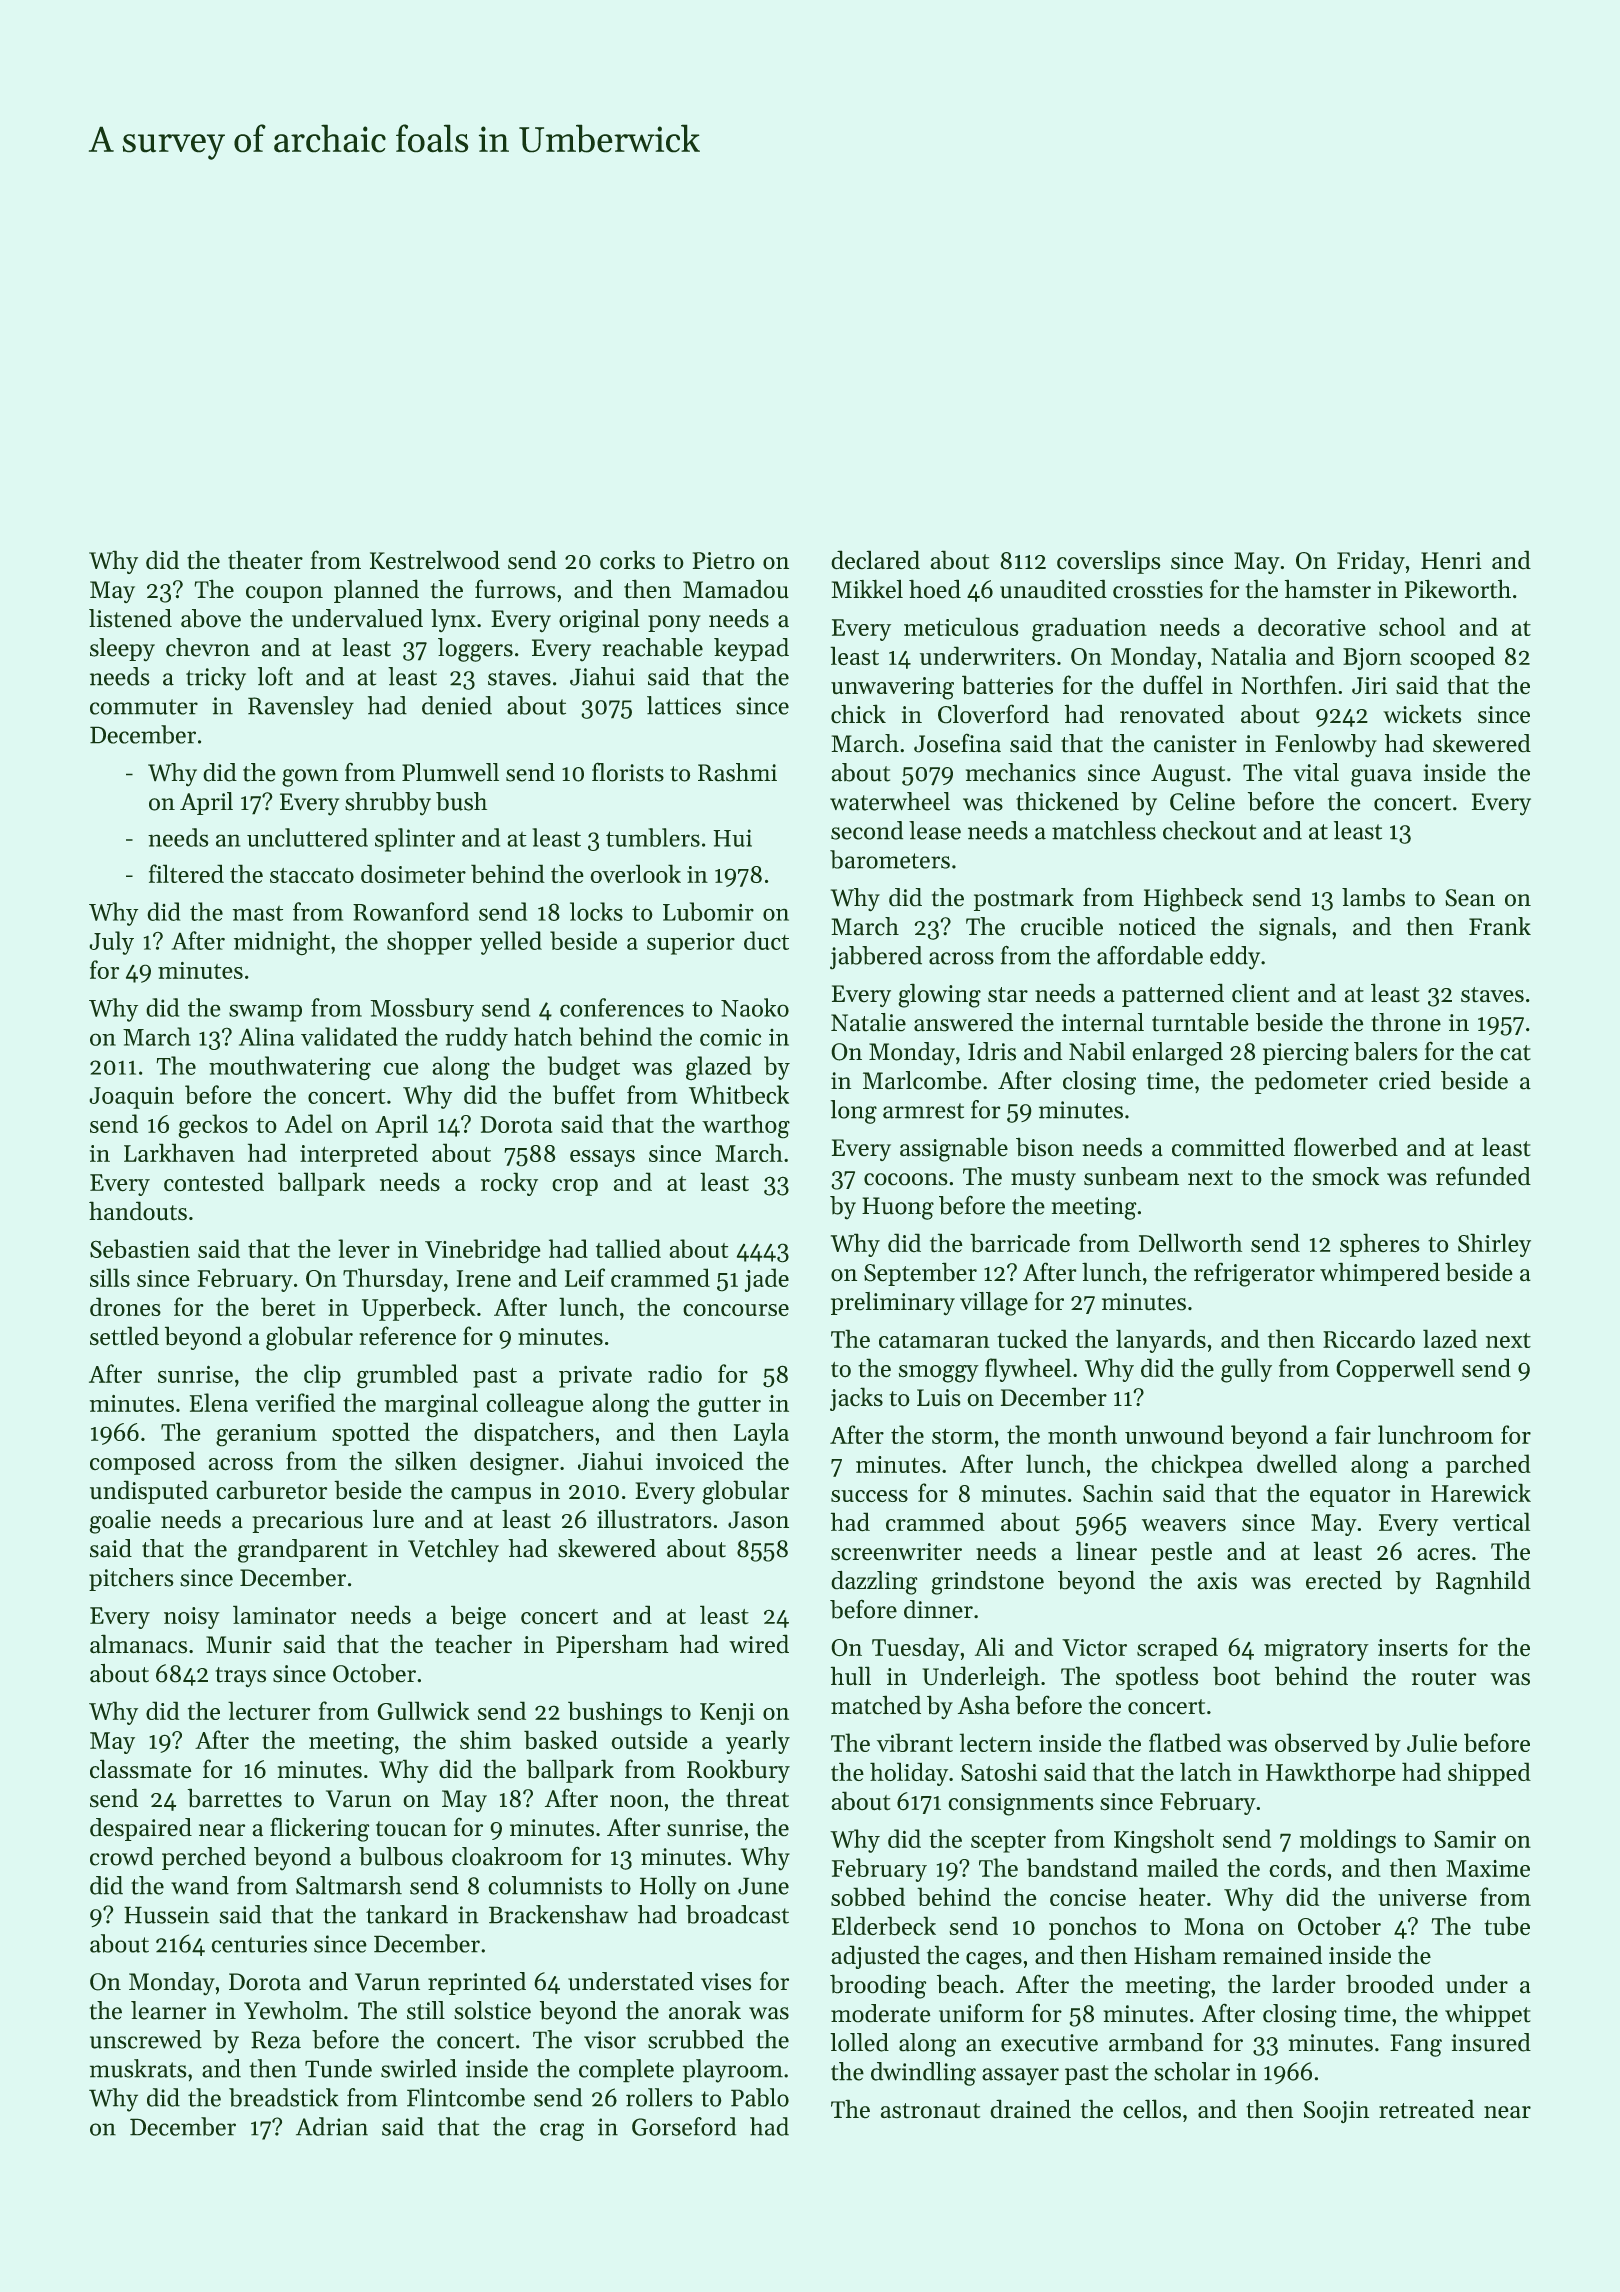 This screenshot has height=2292, width=1620. I want to click on Plumwell, so click(450, 772).
